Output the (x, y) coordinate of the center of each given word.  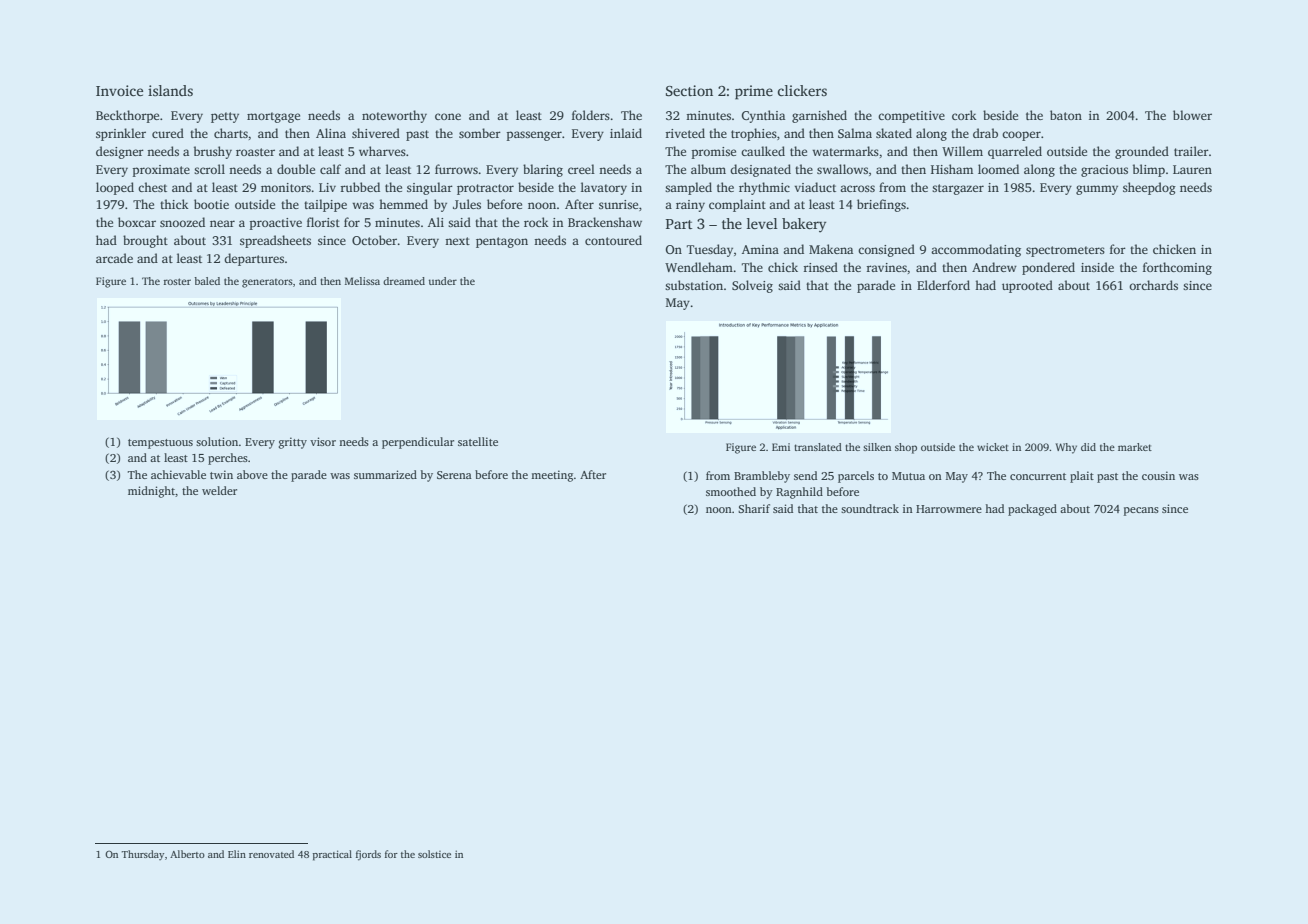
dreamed (404, 281)
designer (120, 152)
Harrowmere (949, 509)
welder (219, 490)
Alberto (187, 854)
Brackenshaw (605, 222)
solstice (434, 854)
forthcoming (1177, 268)
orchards (1153, 285)
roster (177, 281)
